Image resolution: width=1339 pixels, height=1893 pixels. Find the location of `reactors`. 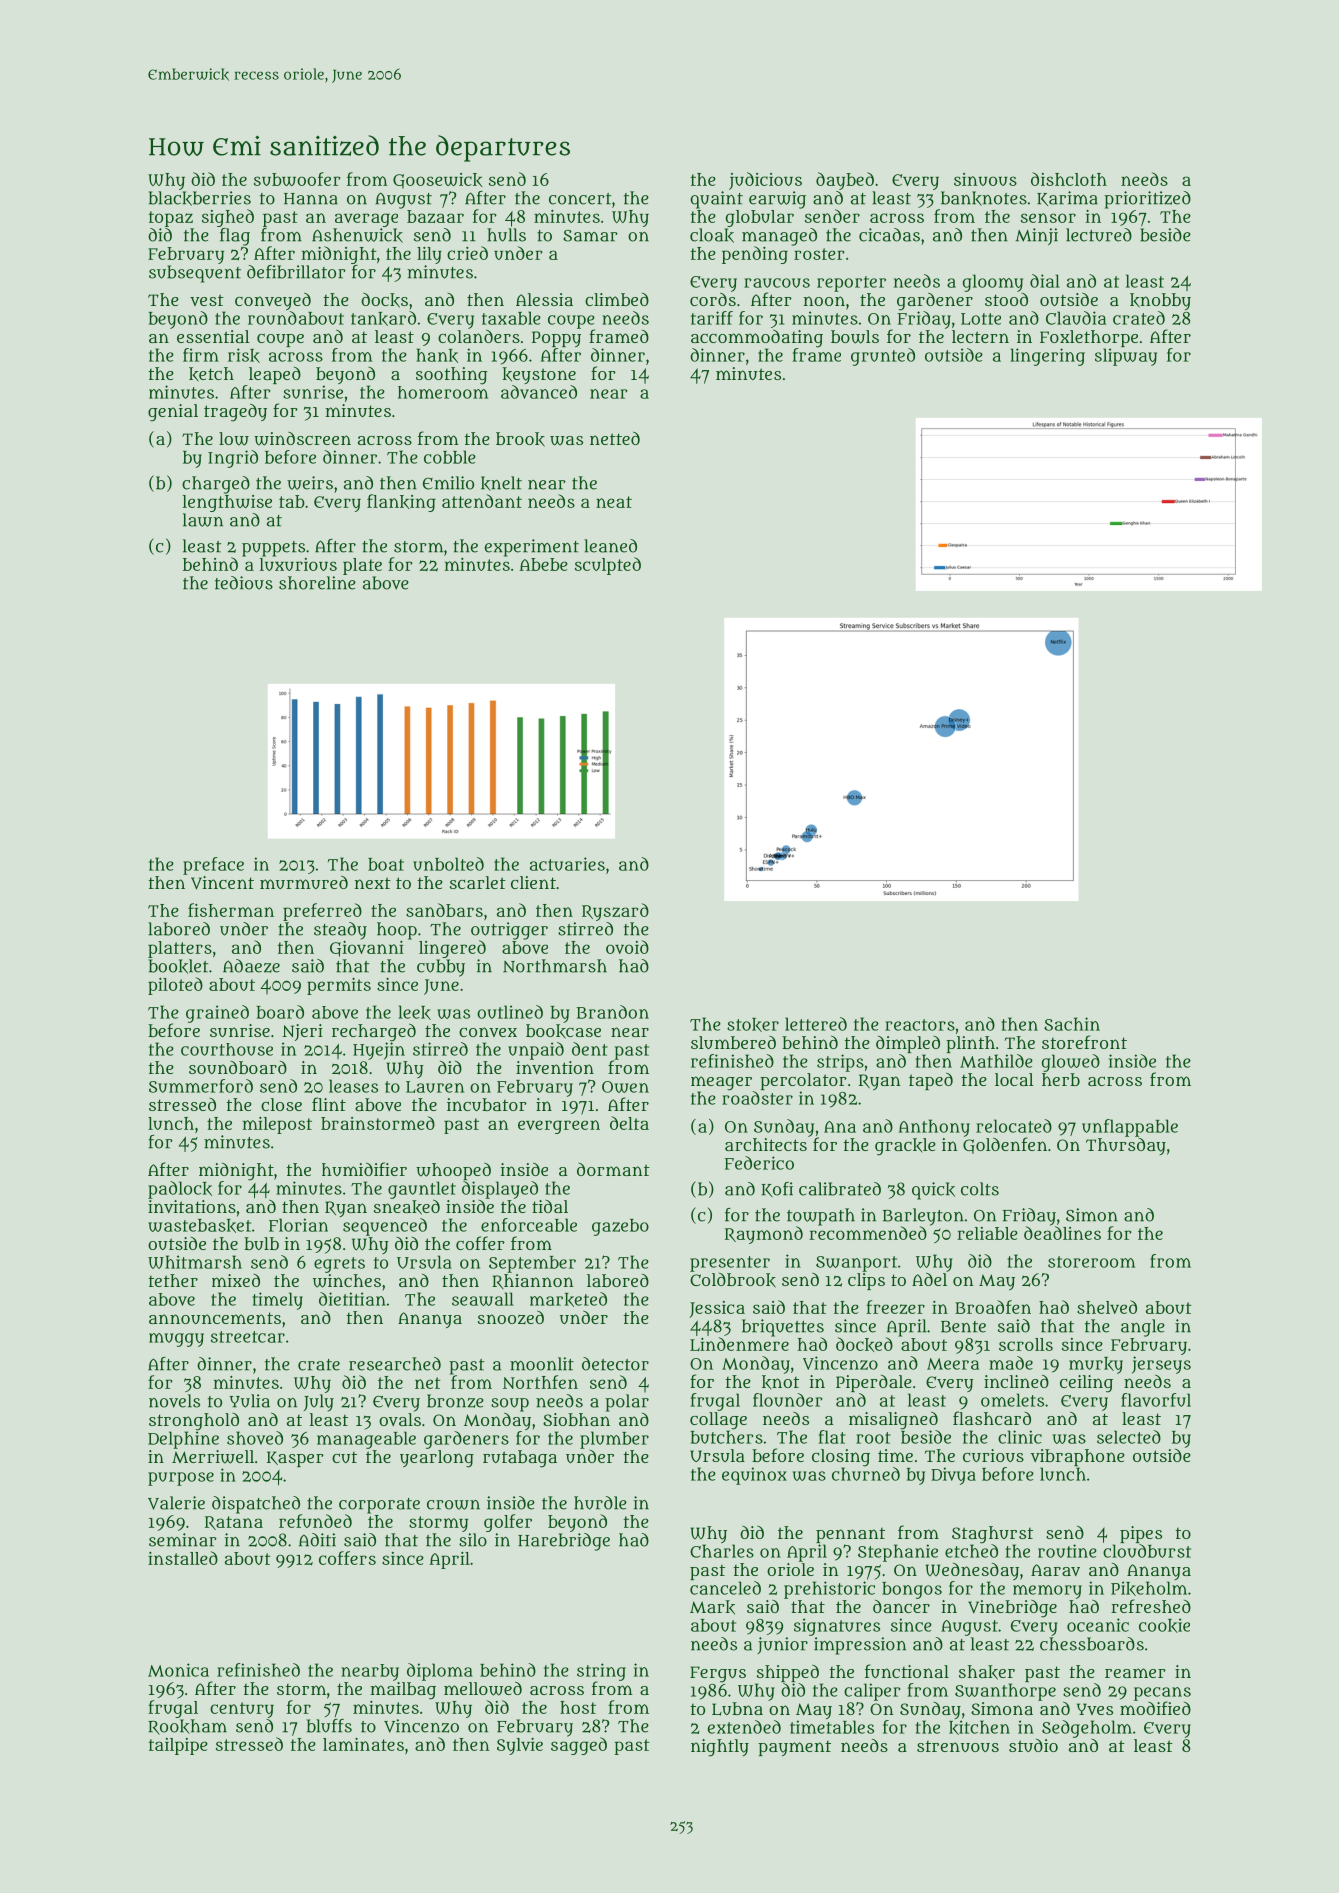

reactors is located at coordinates (920, 1025).
